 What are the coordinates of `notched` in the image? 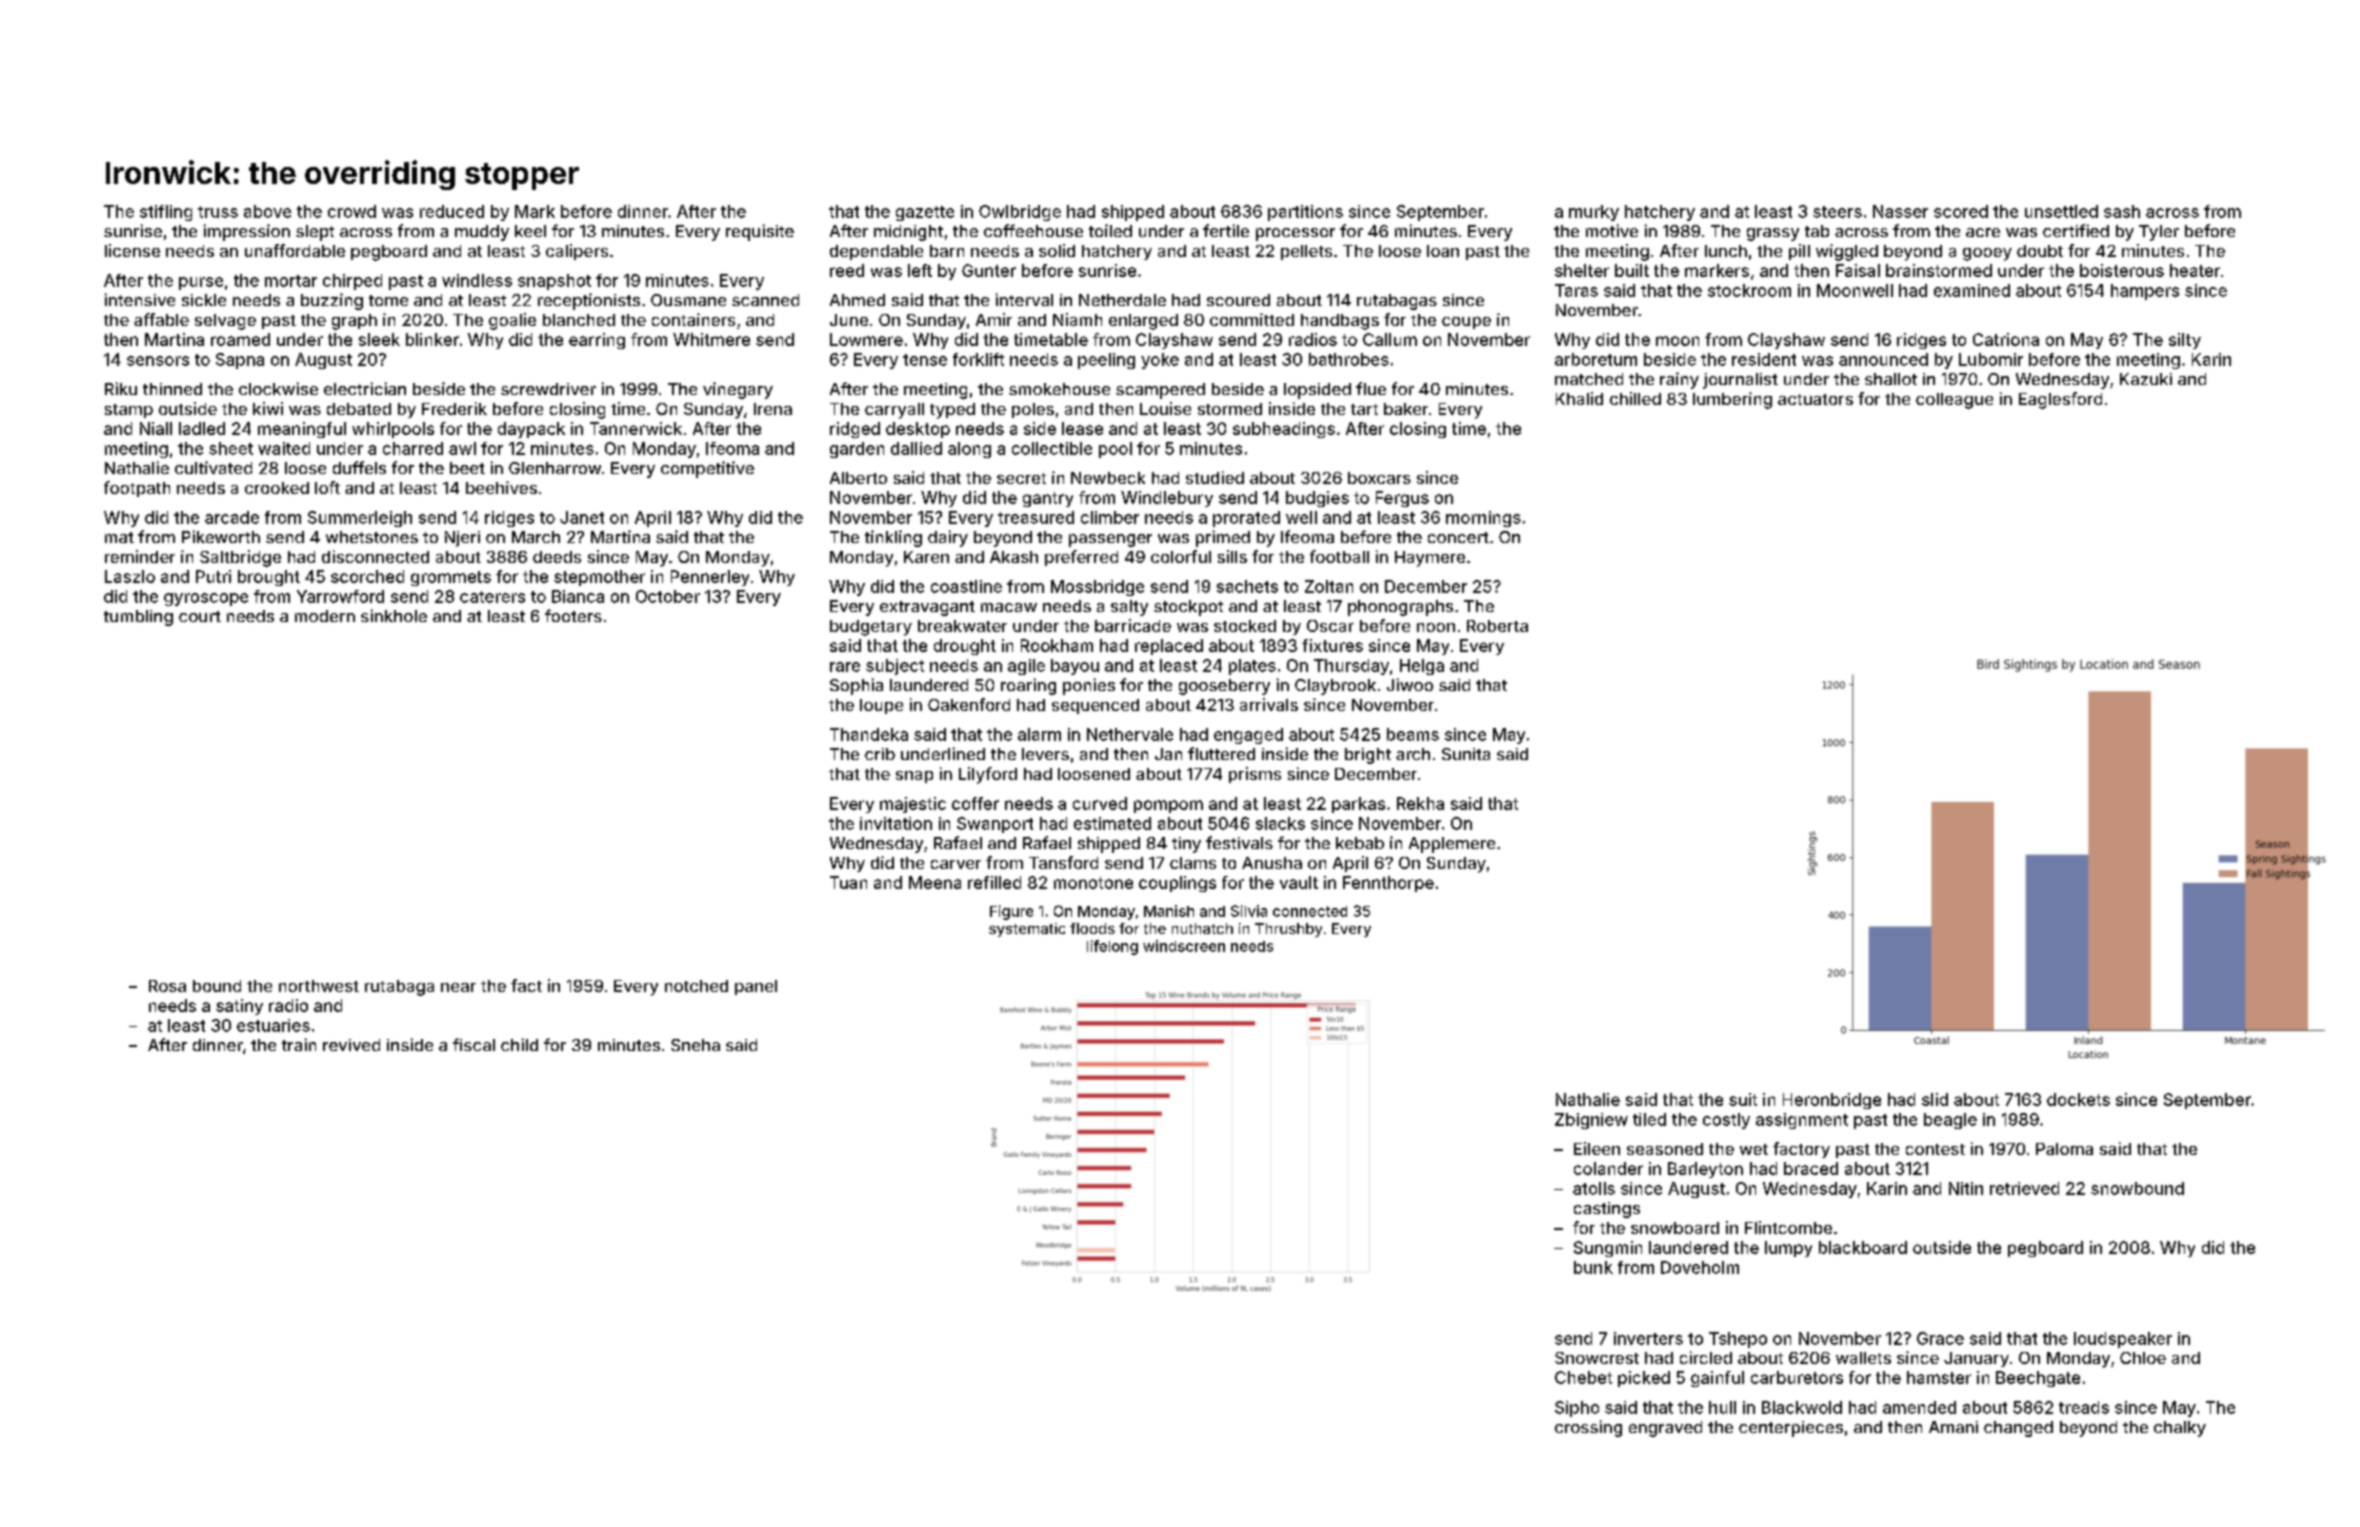 It's located at (696, 986).
